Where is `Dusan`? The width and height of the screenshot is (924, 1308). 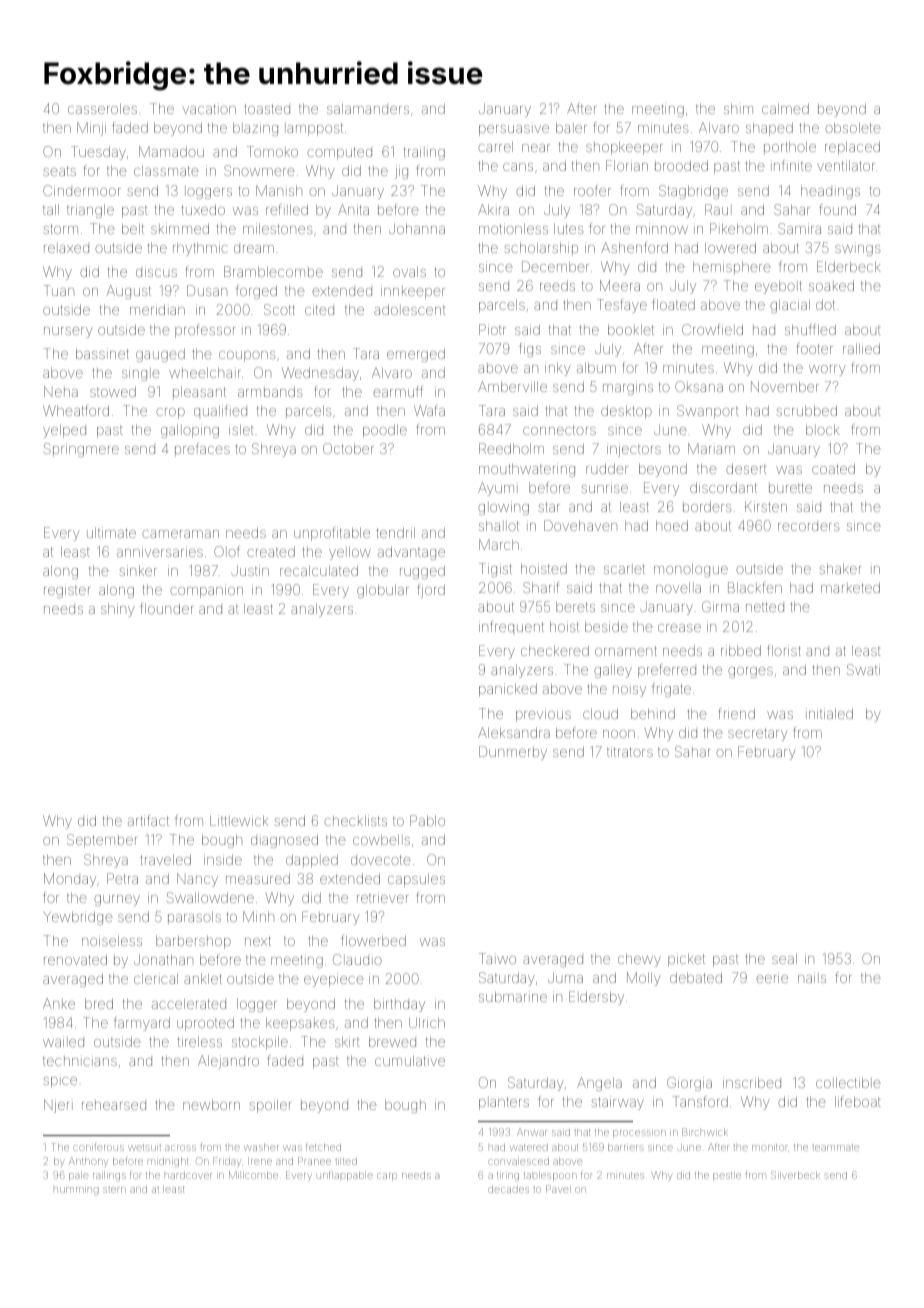 Dusan is located at coordinates (207, 290).
